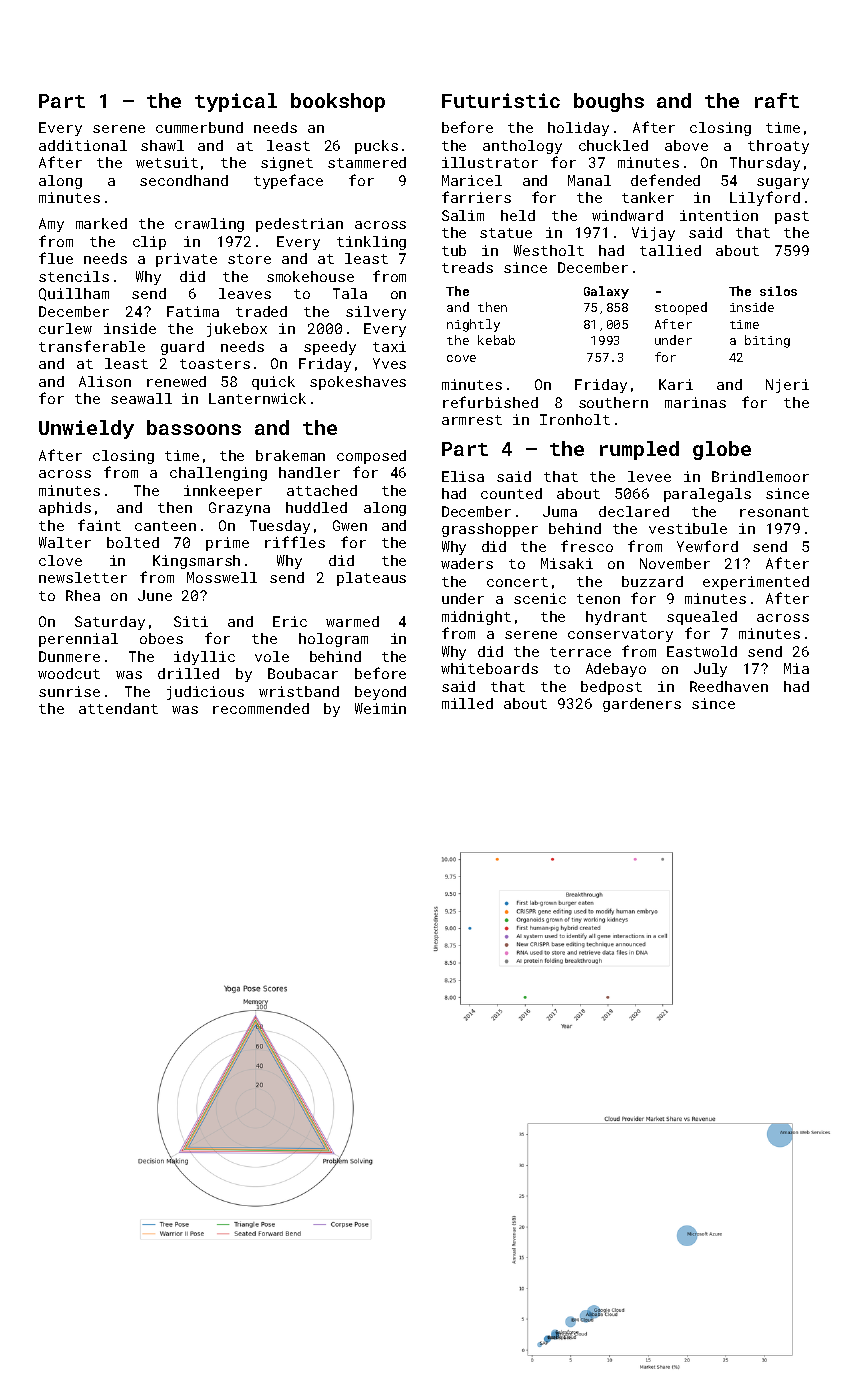 The image size is (849, 1400). I want to click on stooped, so click(681, 308).
